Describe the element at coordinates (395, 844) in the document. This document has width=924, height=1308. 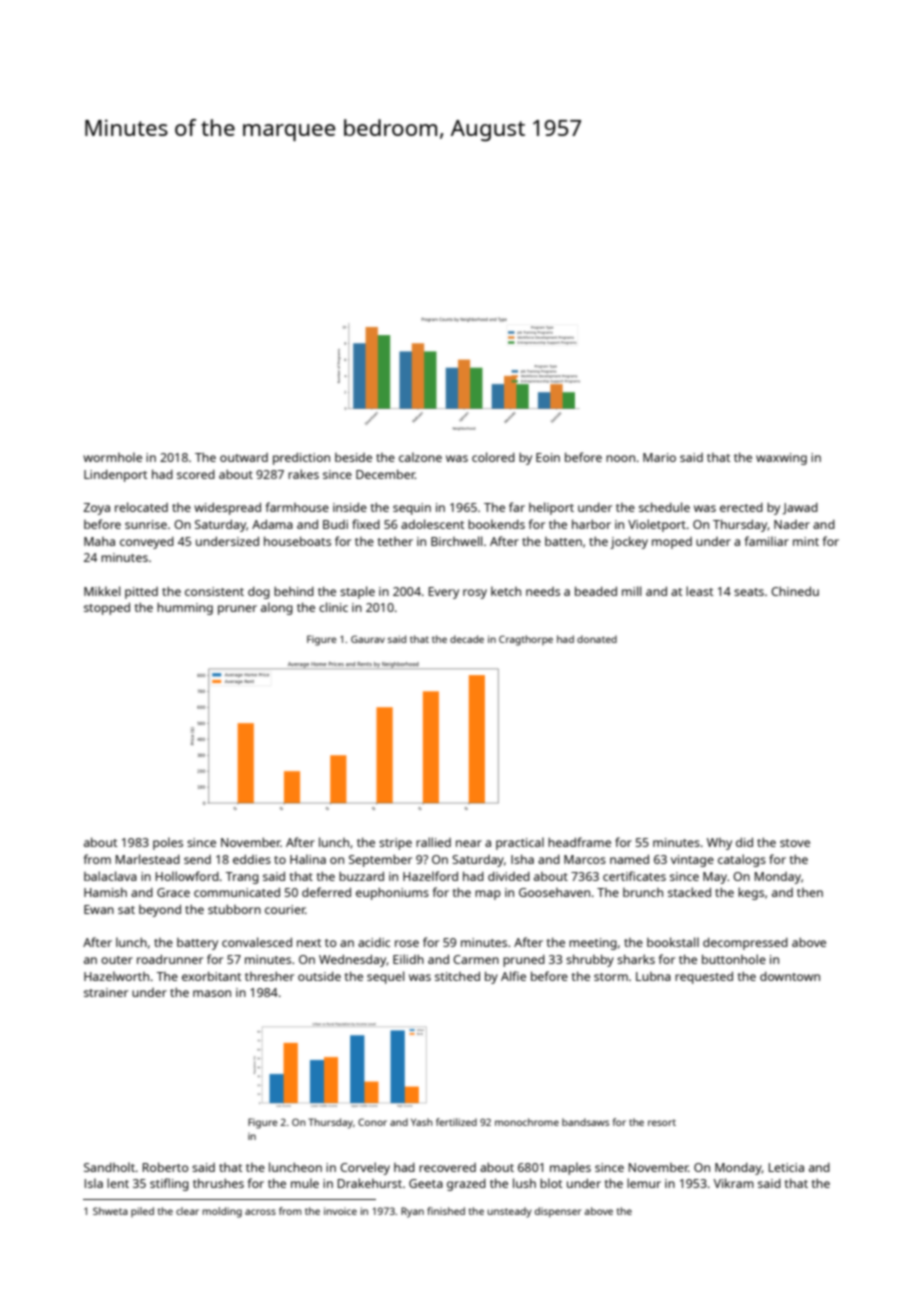
I see `stripe` at that location.
